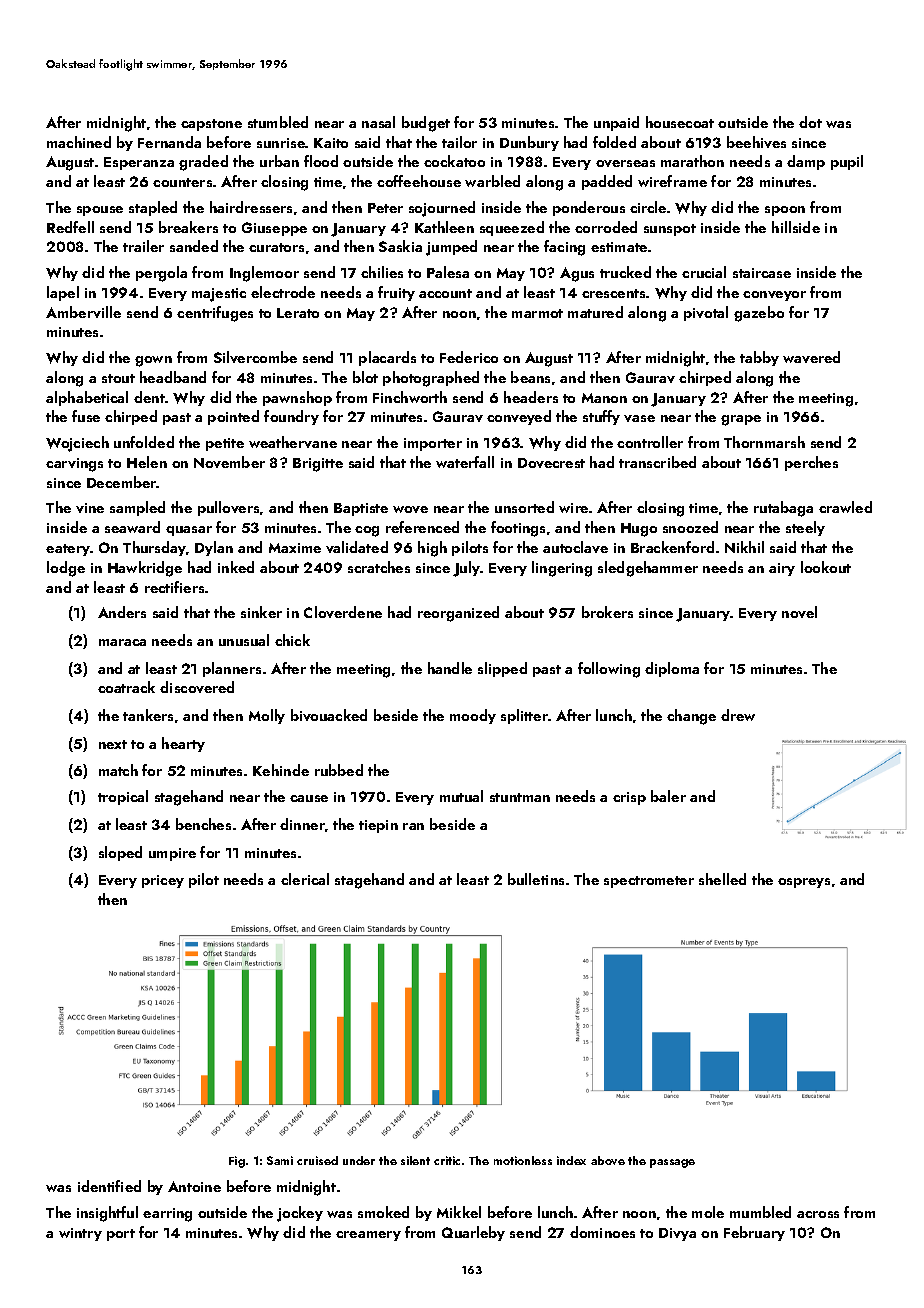 The height and width of the document is (1308, 924). I want to click on lingering, so click(562, 569).
